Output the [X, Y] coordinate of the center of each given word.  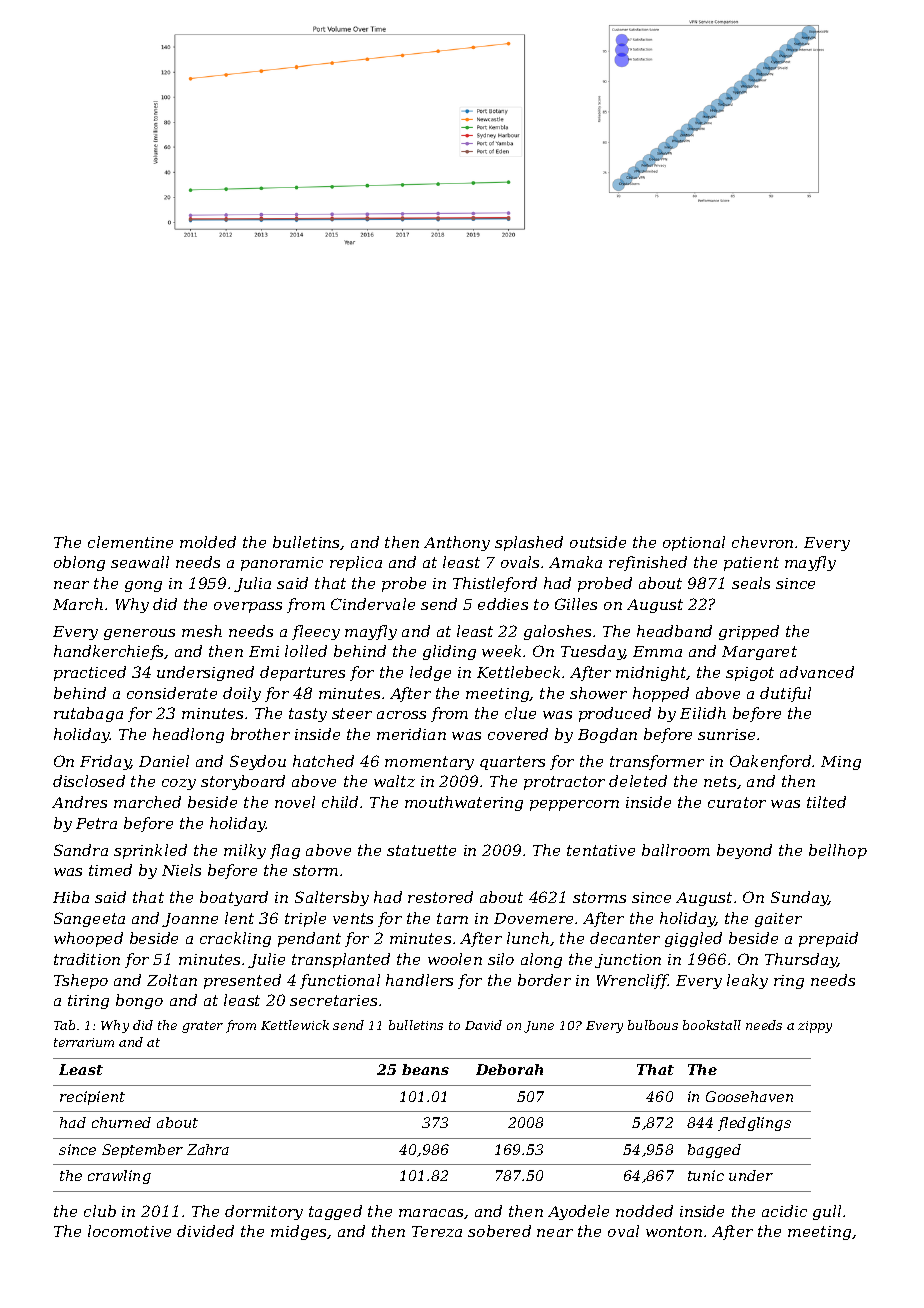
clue [520, 713]
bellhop [838, 851]
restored [440, 897]
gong [143, 586]
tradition [87, 959]
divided [205, 1231]
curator [737, 802]
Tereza [437, 1231]
